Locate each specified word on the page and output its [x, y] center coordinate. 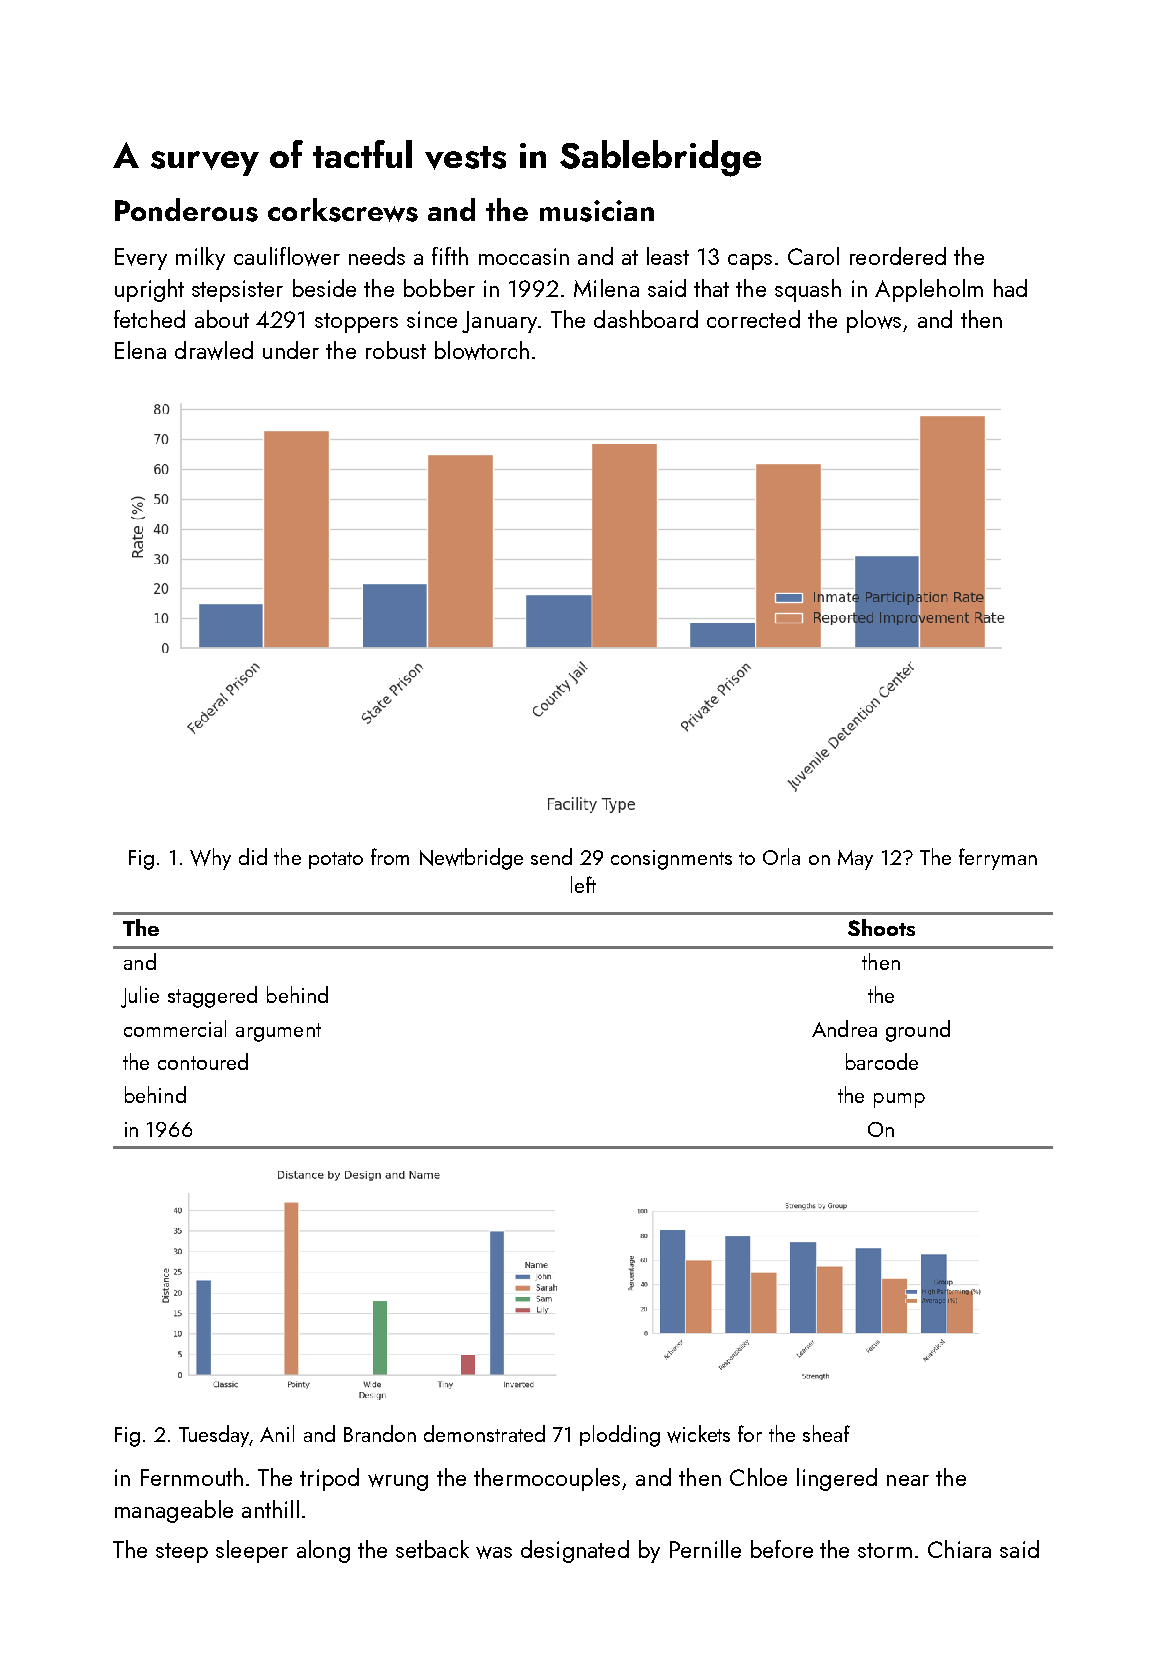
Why [210, 859]
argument [278, 1032]
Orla [781, 856]
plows [874, 321]
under [291, 350]
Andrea [844, 1028]
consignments [671, 860]
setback [432, 1549]
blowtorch [482, 350]
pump [899, 1100]
